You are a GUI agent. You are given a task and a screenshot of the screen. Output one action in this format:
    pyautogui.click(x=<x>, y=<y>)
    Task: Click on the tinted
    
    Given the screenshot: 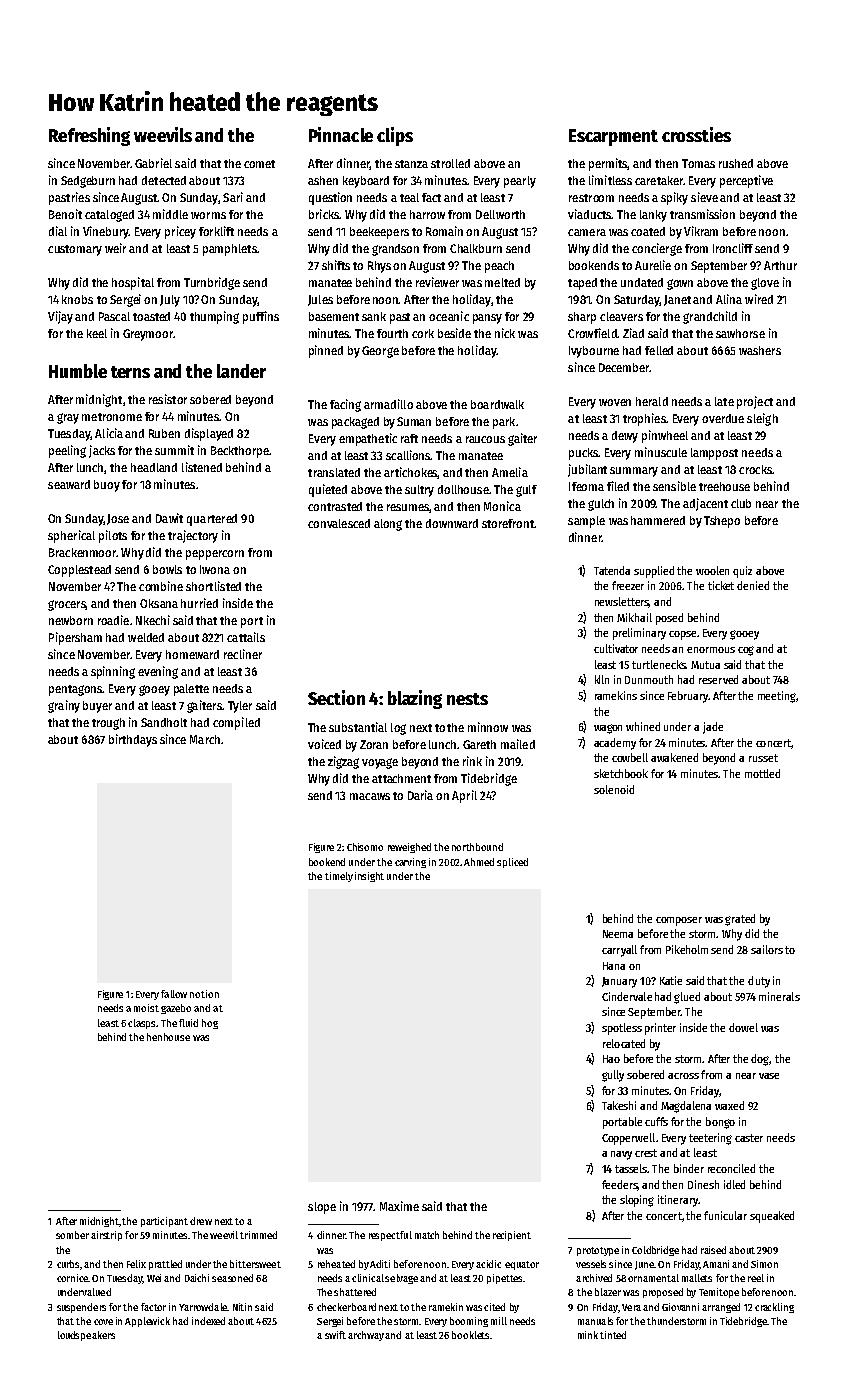 What is the action you would take?
    pyautogui.click(x=613, y=1335)
